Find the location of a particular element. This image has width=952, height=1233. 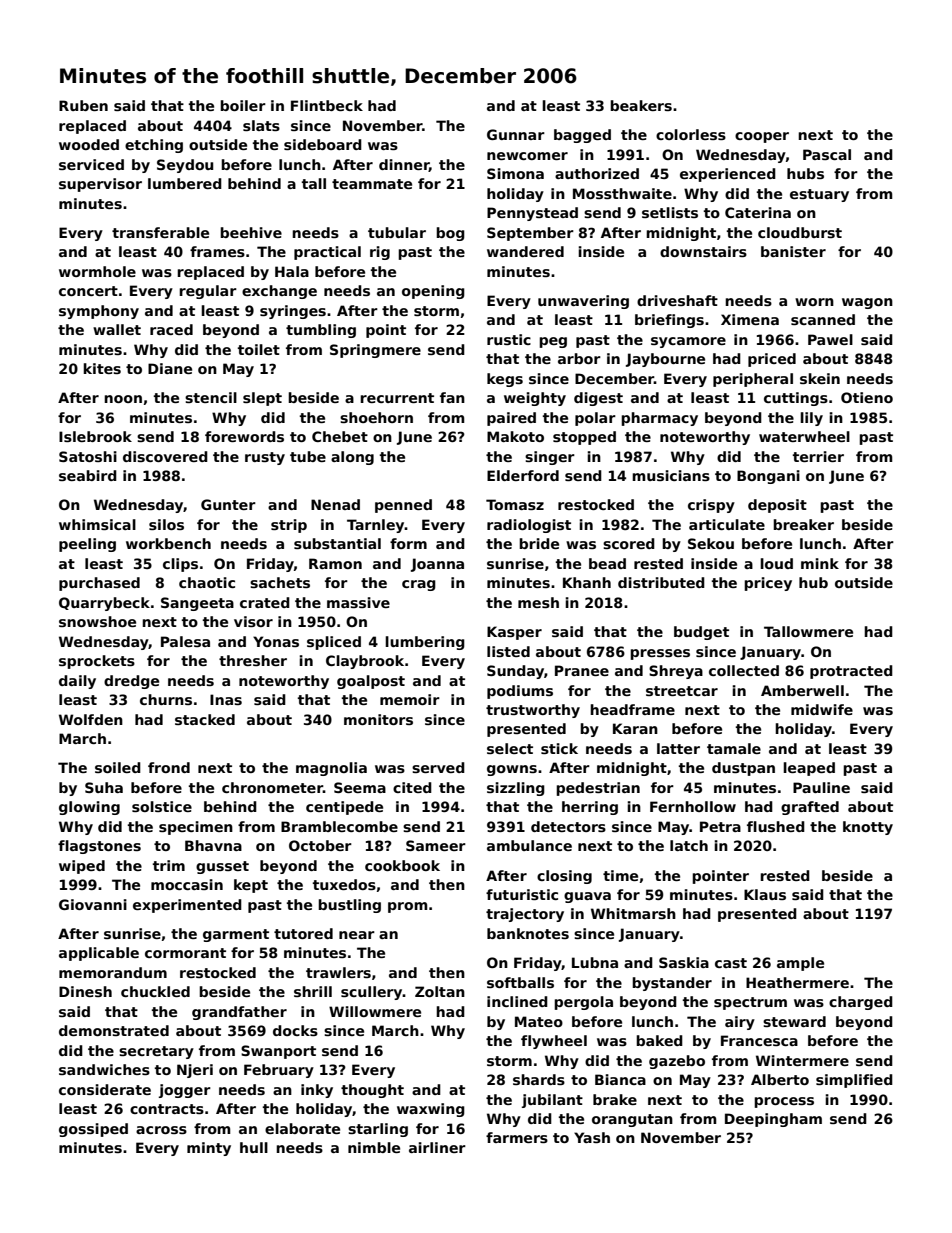

Pascal is located at coordinates (827, 154).
